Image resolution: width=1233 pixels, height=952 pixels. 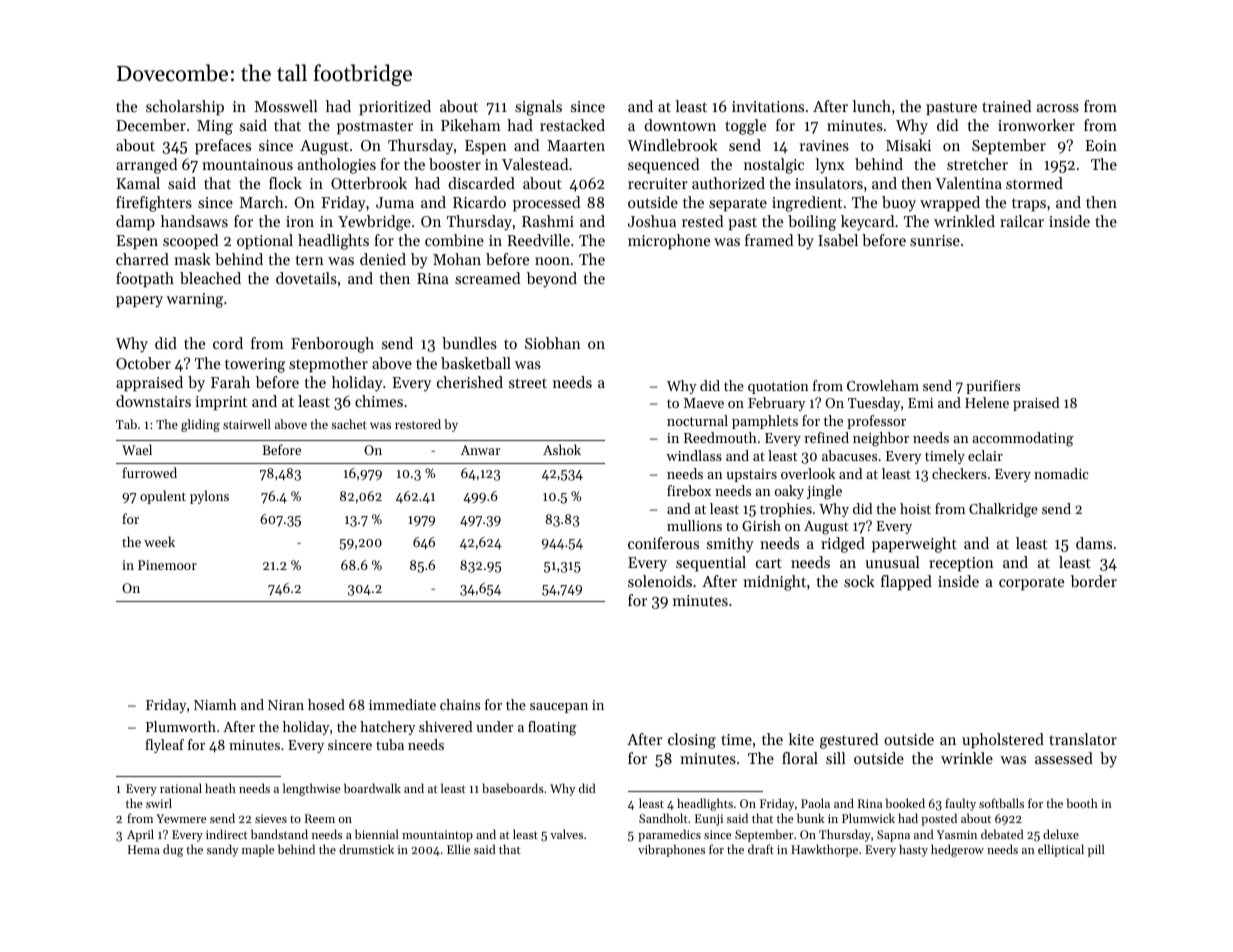 I want to click on trained, so click(x=1006, y=106).
